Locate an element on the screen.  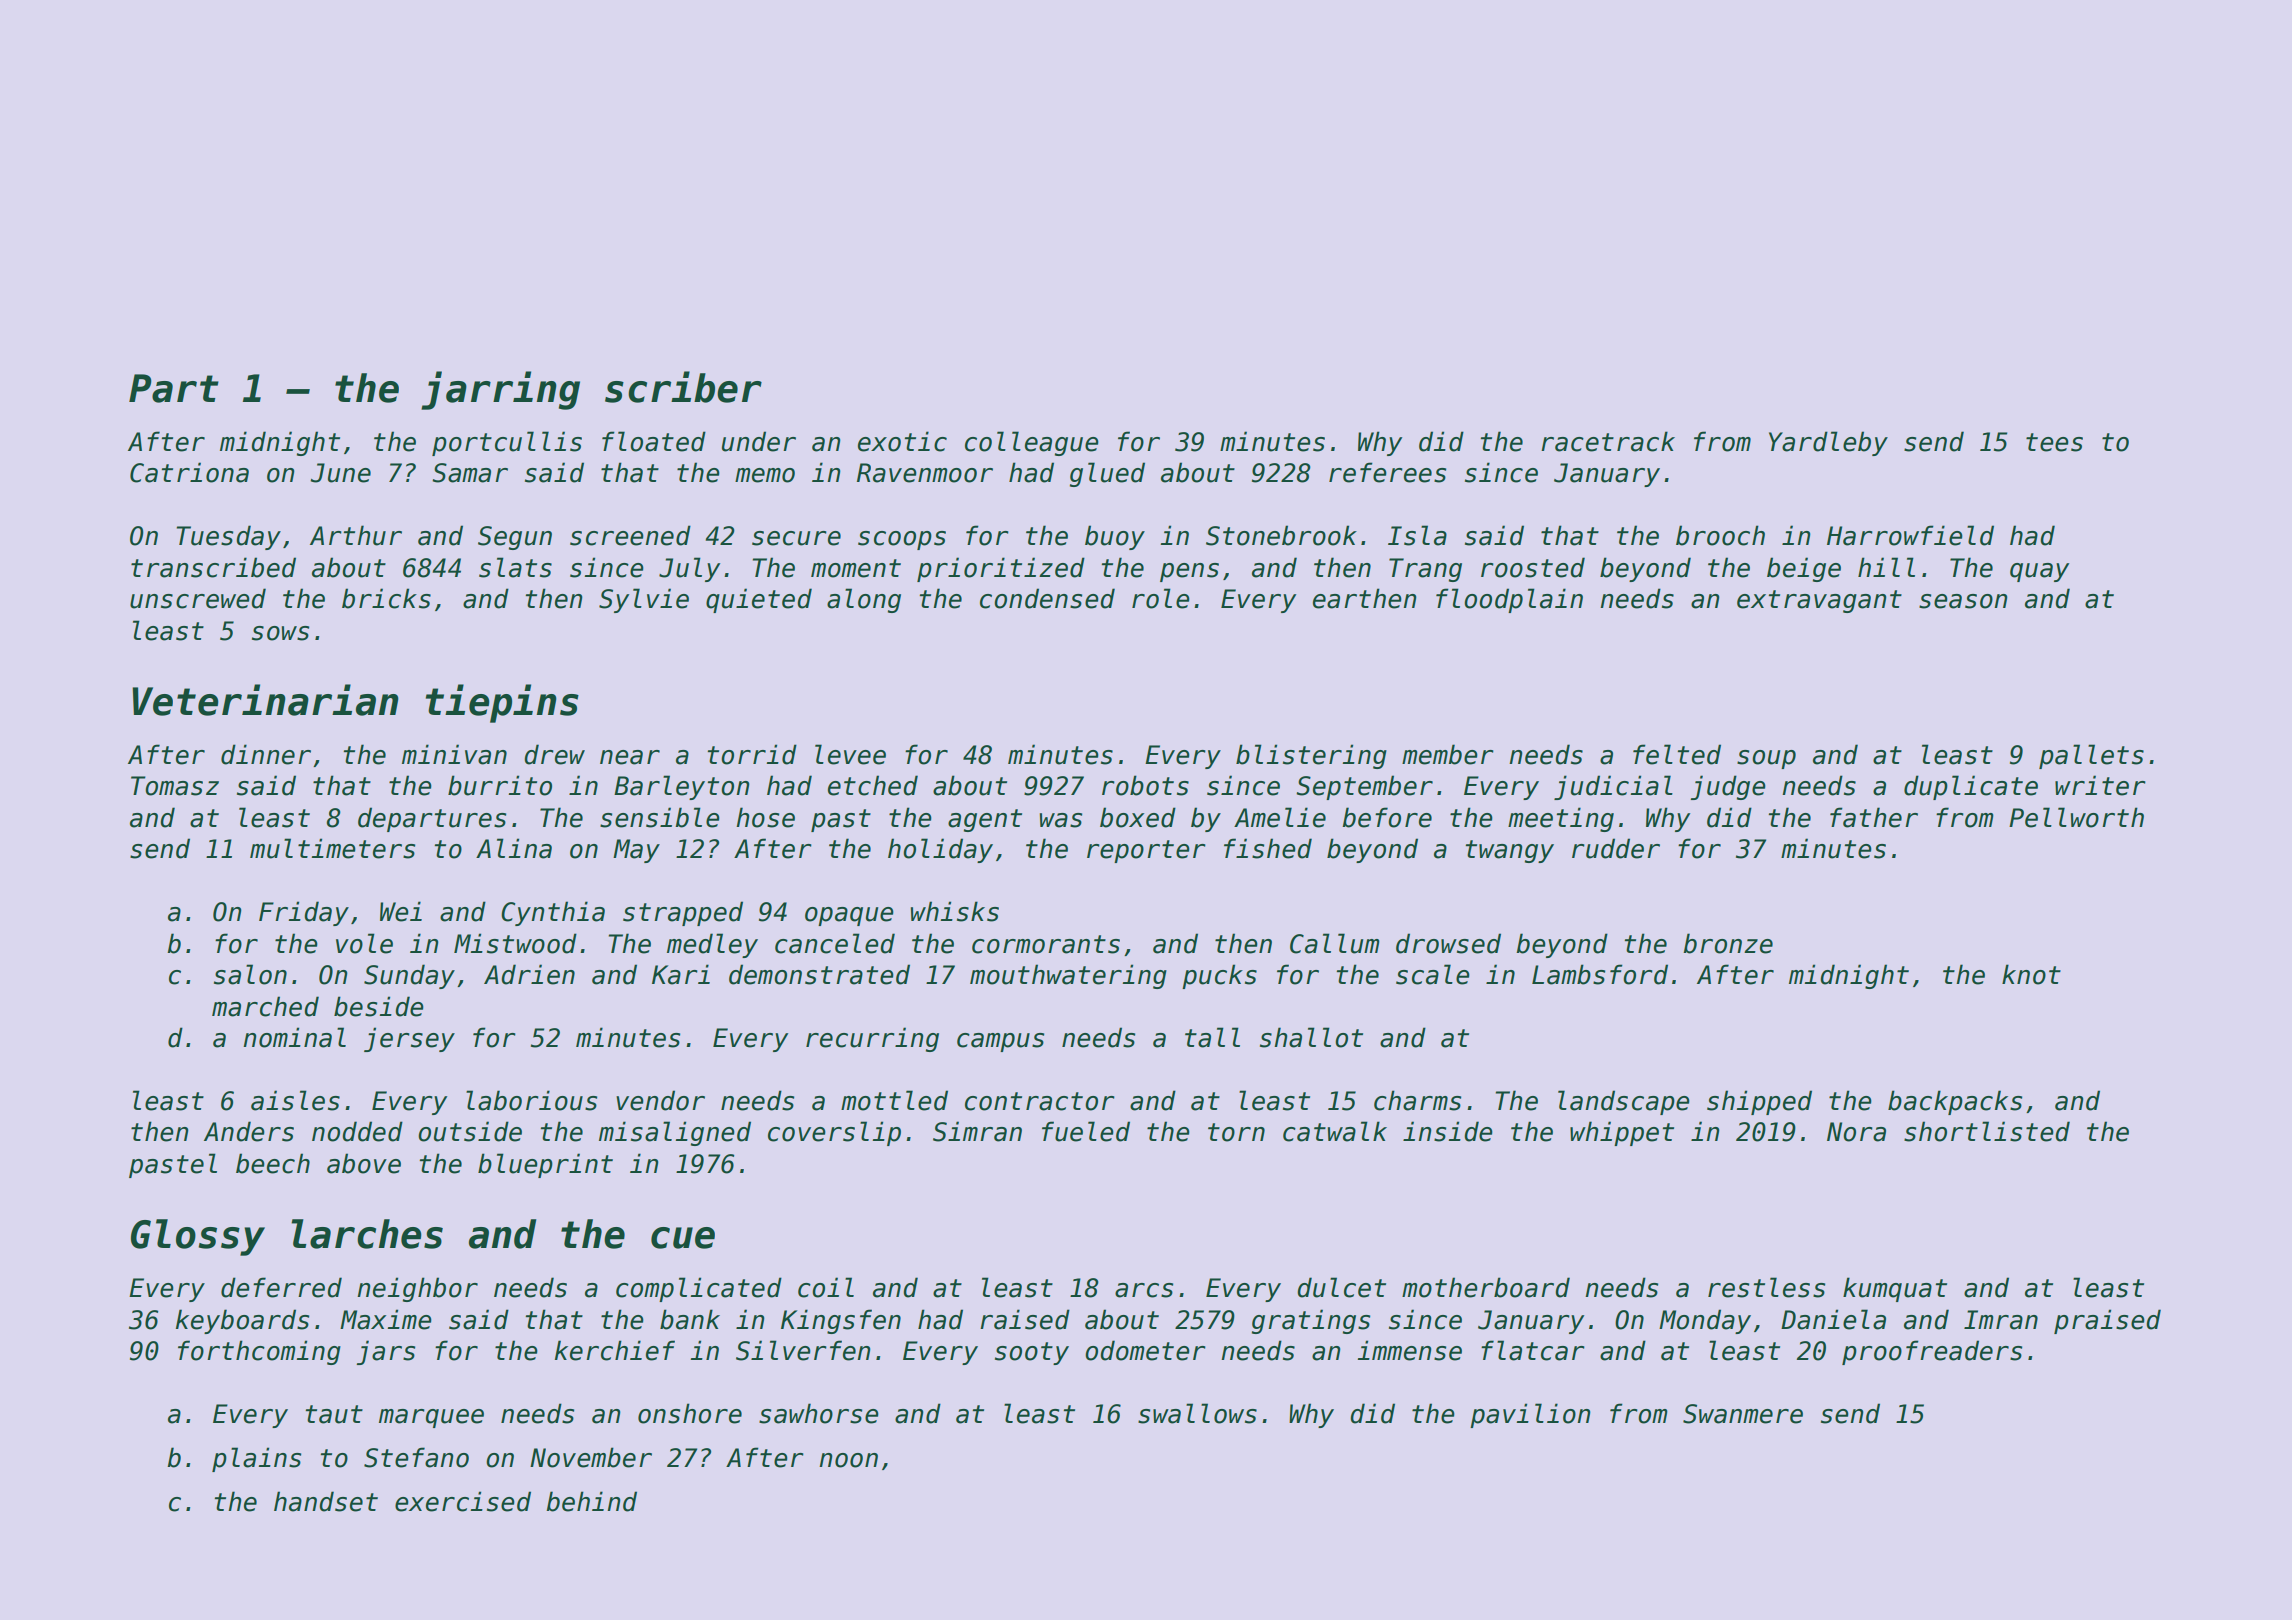
larches is located at coordinates (367, 1234).
